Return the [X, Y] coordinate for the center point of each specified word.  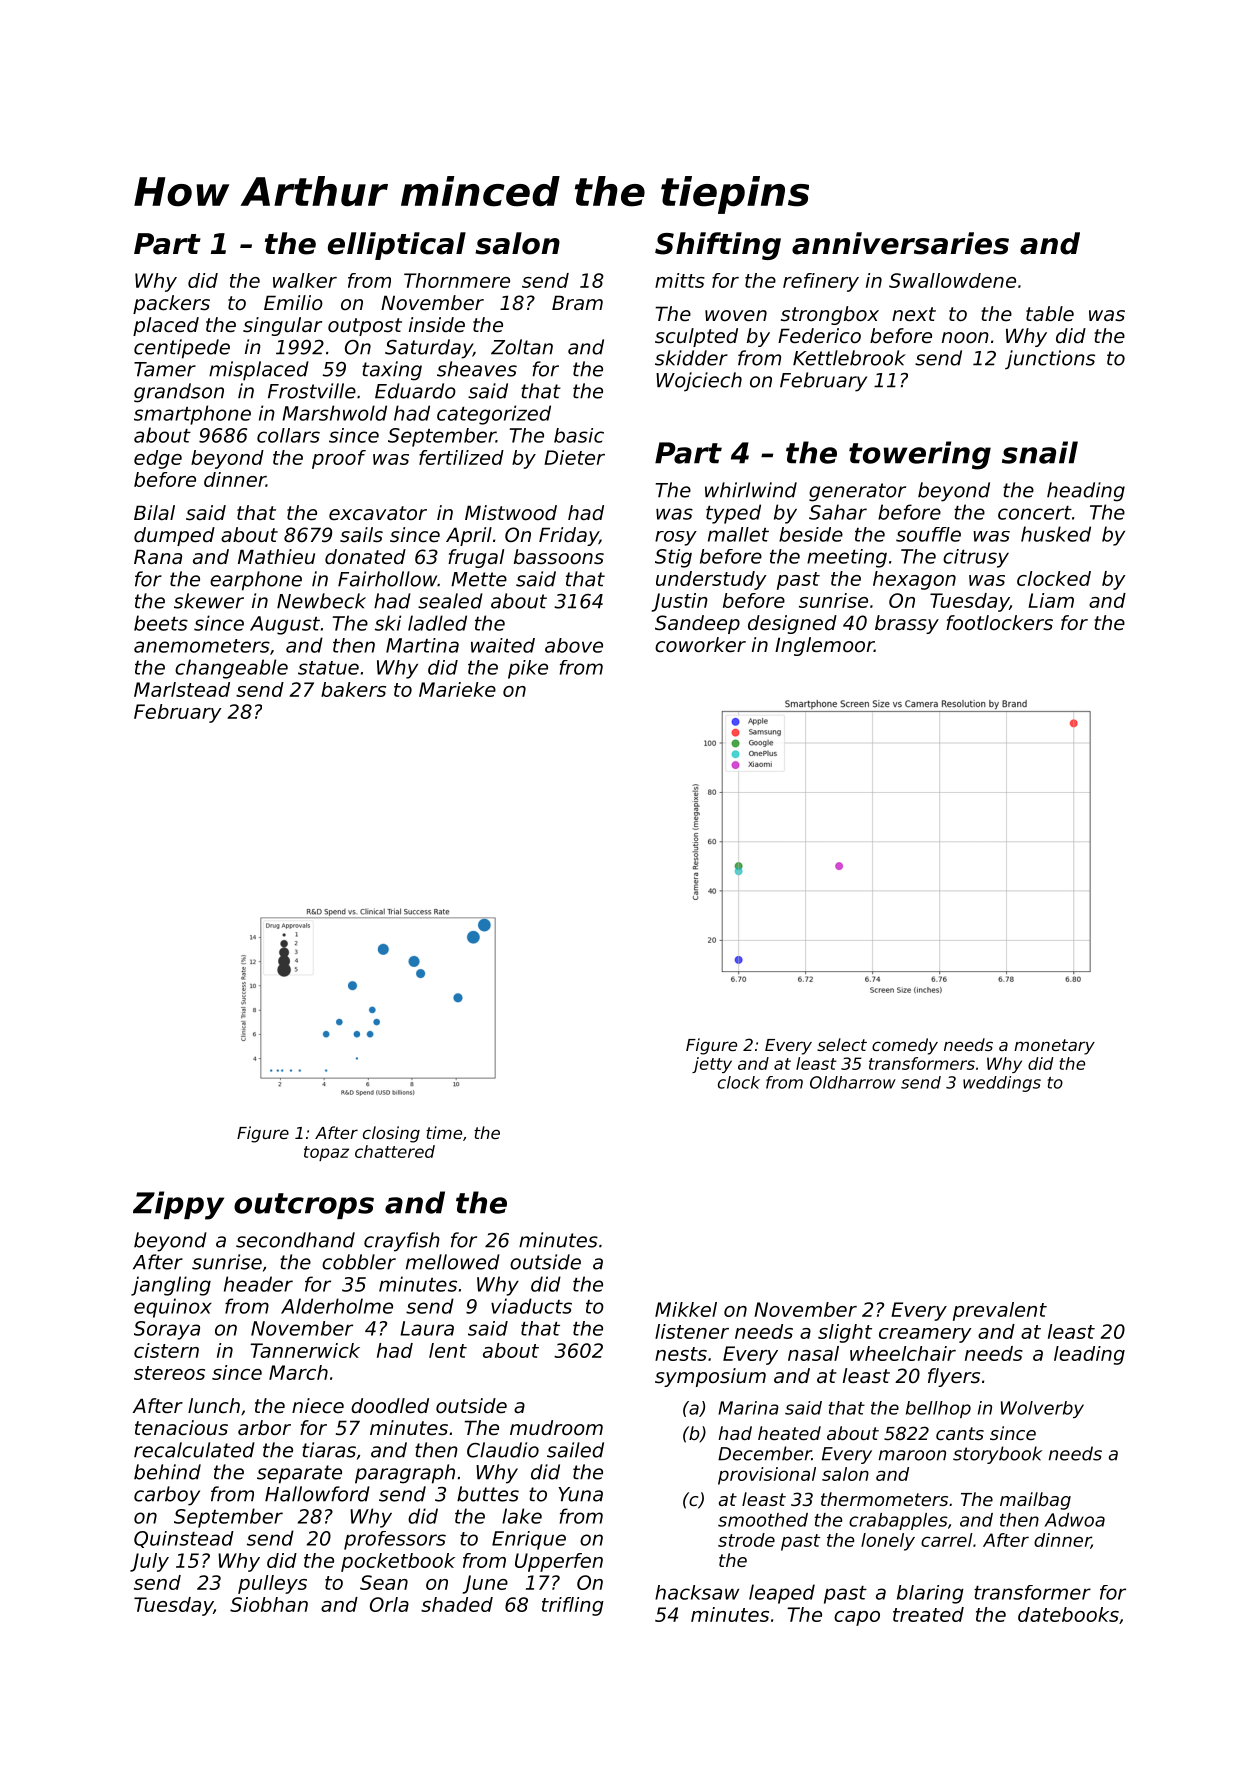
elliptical [397, 246]
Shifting [718, 246]
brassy [907, 624]
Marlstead [182, 689]
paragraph [405, 1474]
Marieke [457, 689]
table [1050, 314]
